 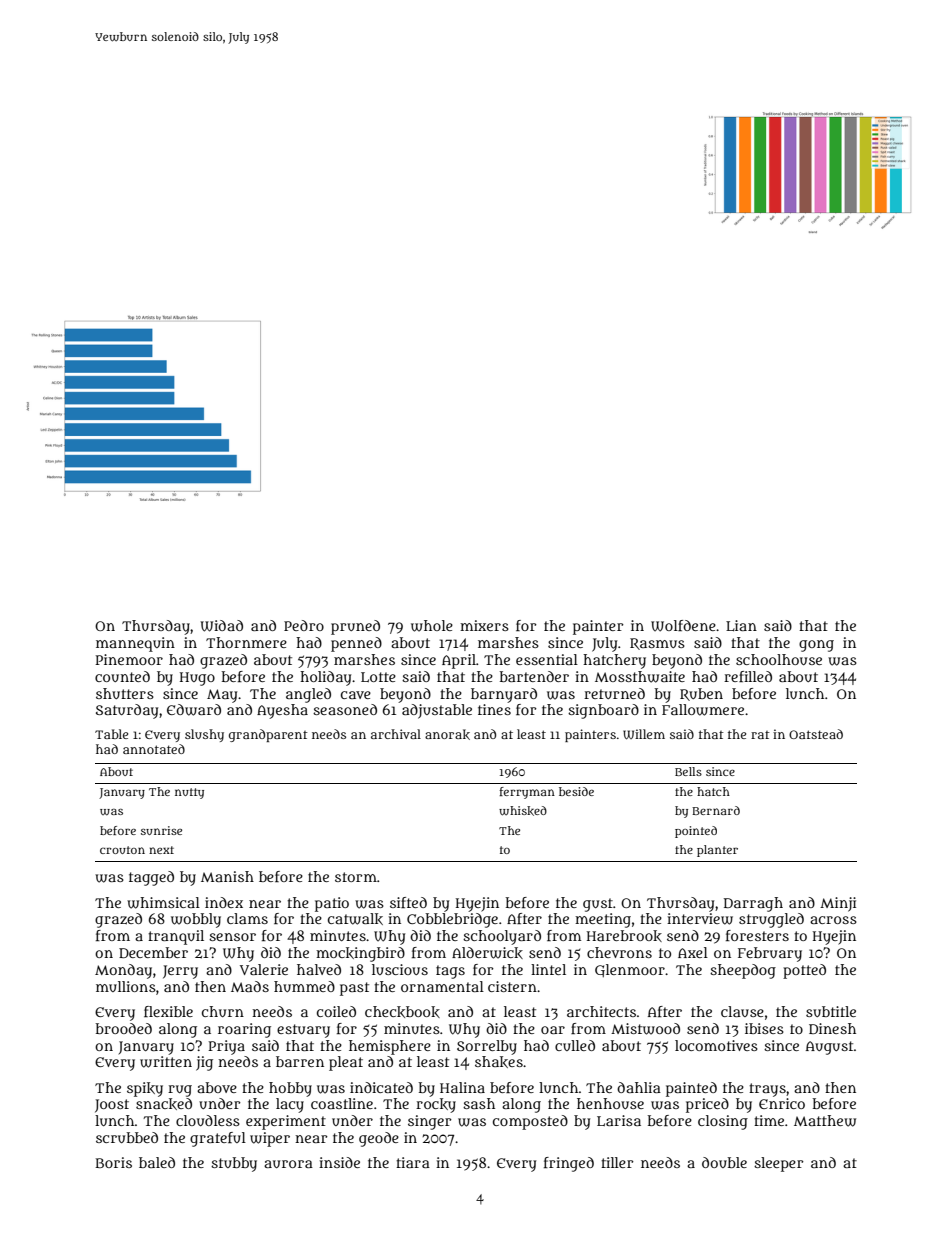 What do you see at coordinates (696, 832) in the document?
I see `pointed` at bounding box center [696, 832].
